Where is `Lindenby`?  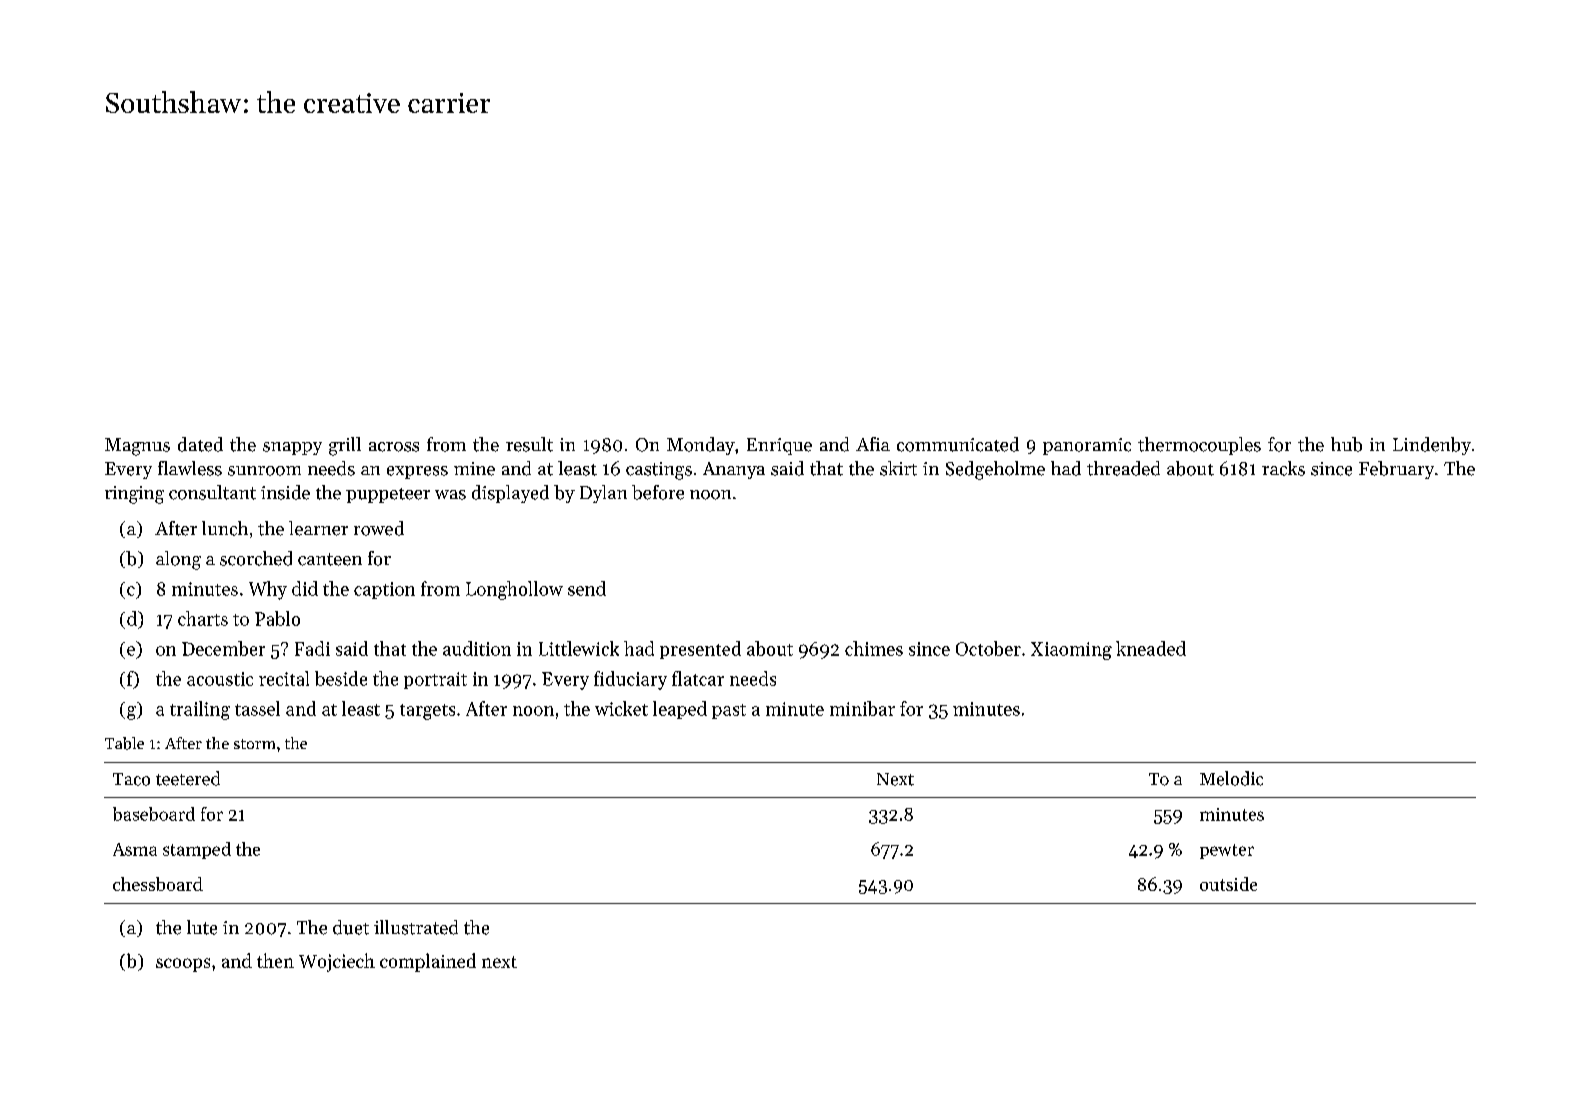
Lindenby is located at coordinates (1432, 446).
